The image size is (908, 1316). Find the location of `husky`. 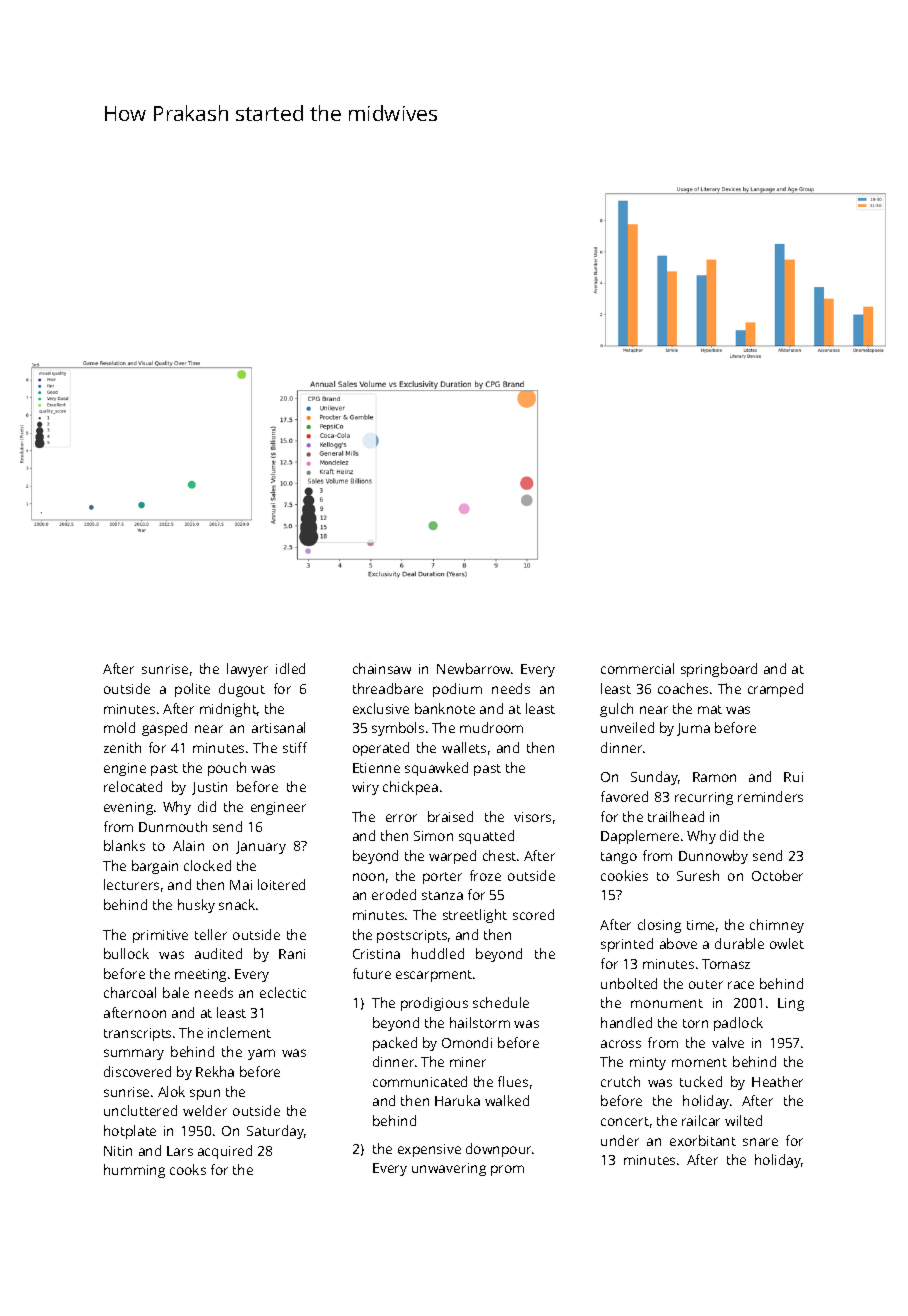

husky is located at coordinates (196, 906).
